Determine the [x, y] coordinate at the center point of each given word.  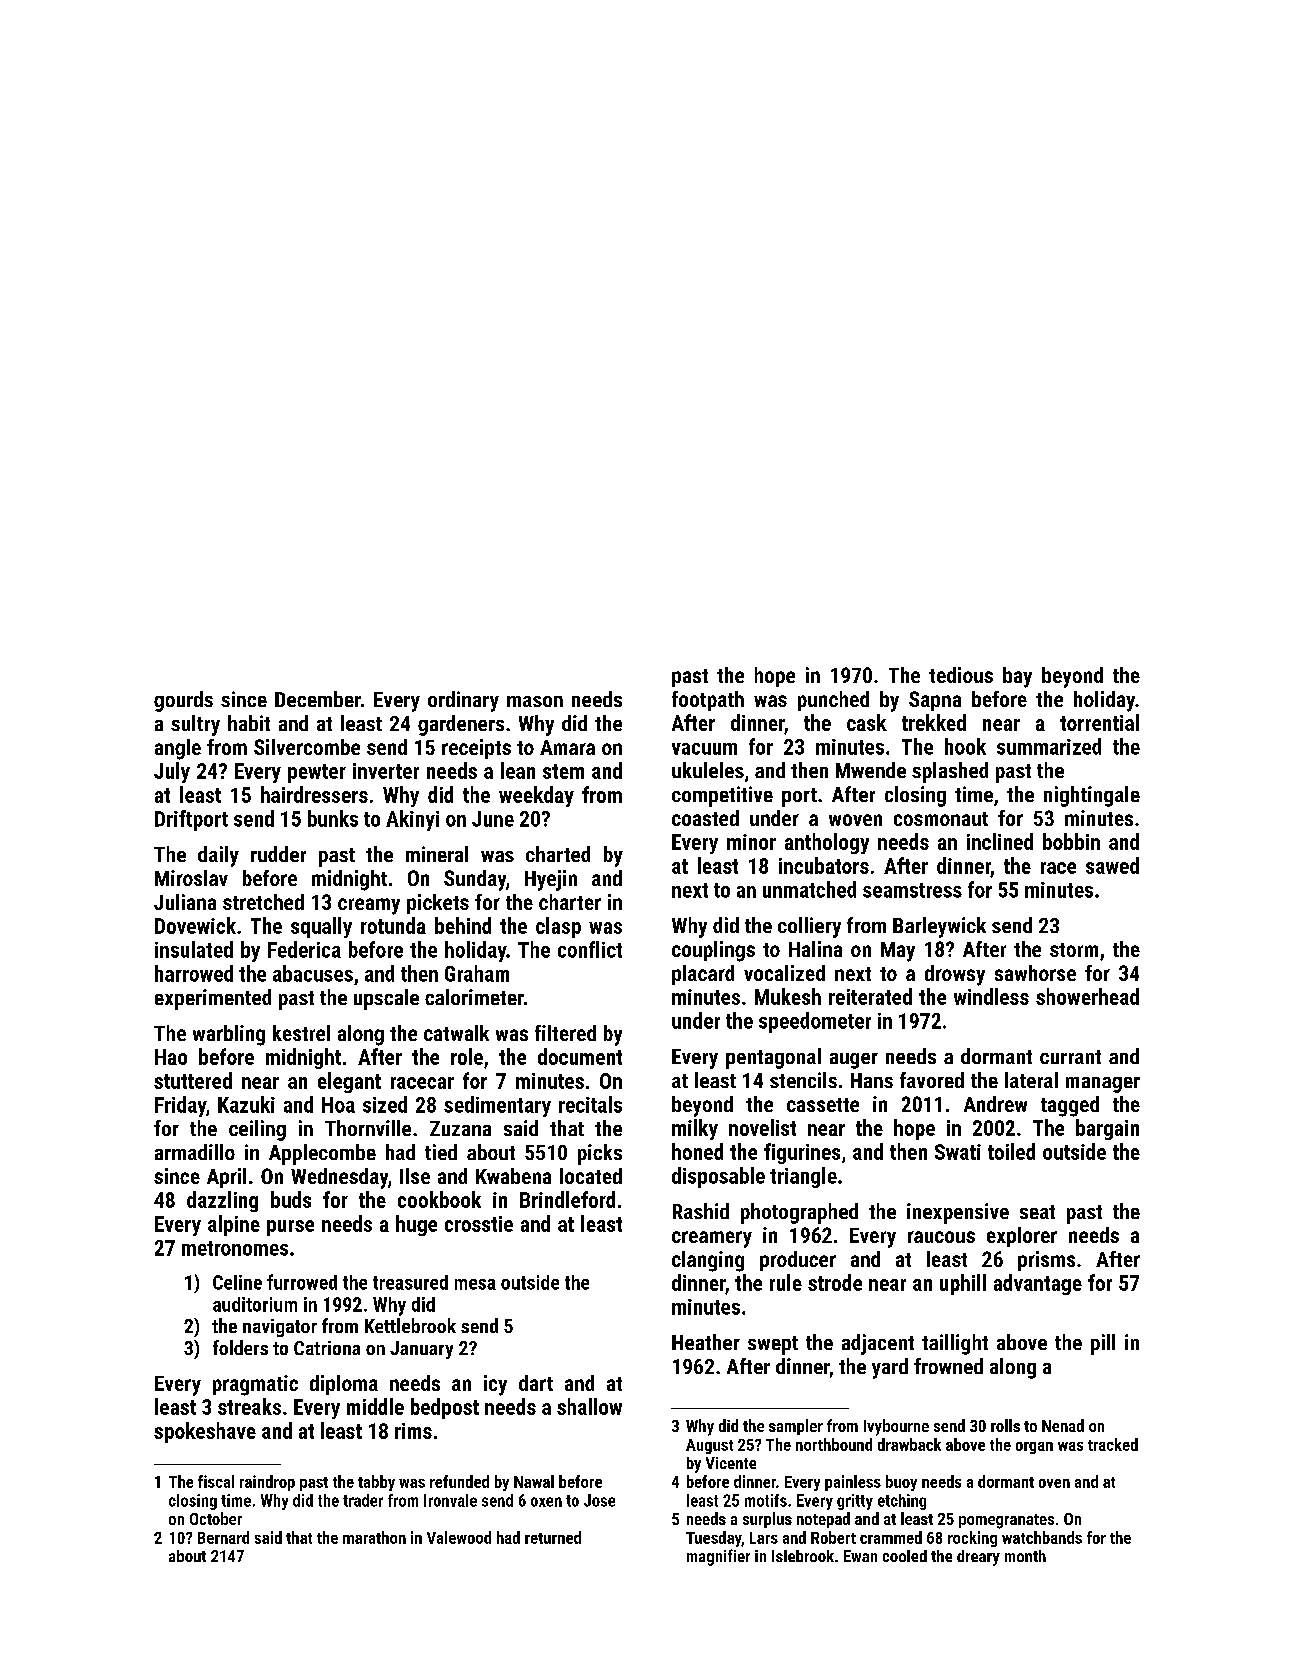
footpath [708, 701]
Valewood [459, 1537]
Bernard [223, 1537]
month [1025, 1556]
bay [1017, 677]
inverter [386, 771]
